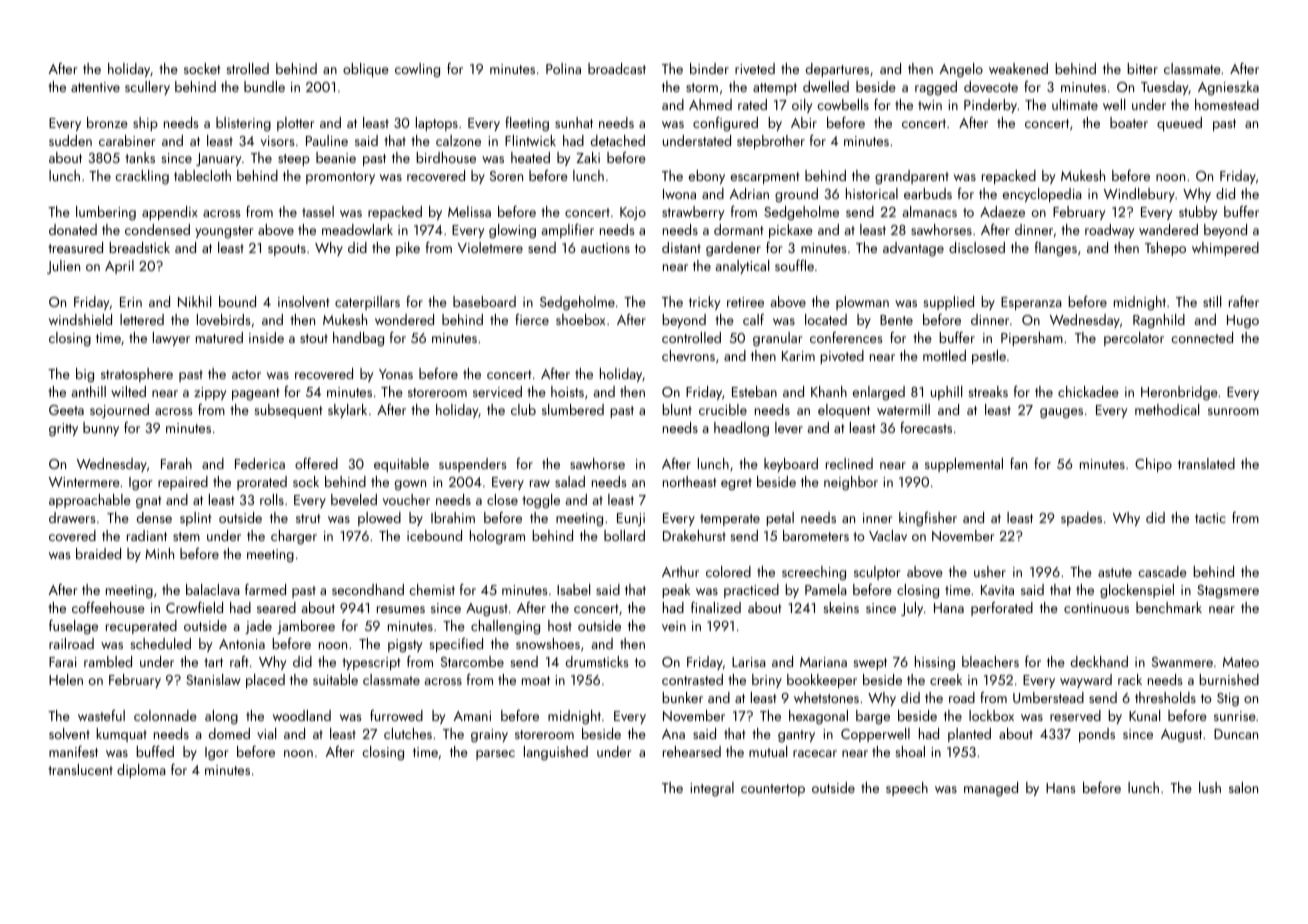 The width and height of the screenshot is (1308, 924). Describe the element at coordinates (745, 302) in the screenshot. I see `retiree` at that location.
